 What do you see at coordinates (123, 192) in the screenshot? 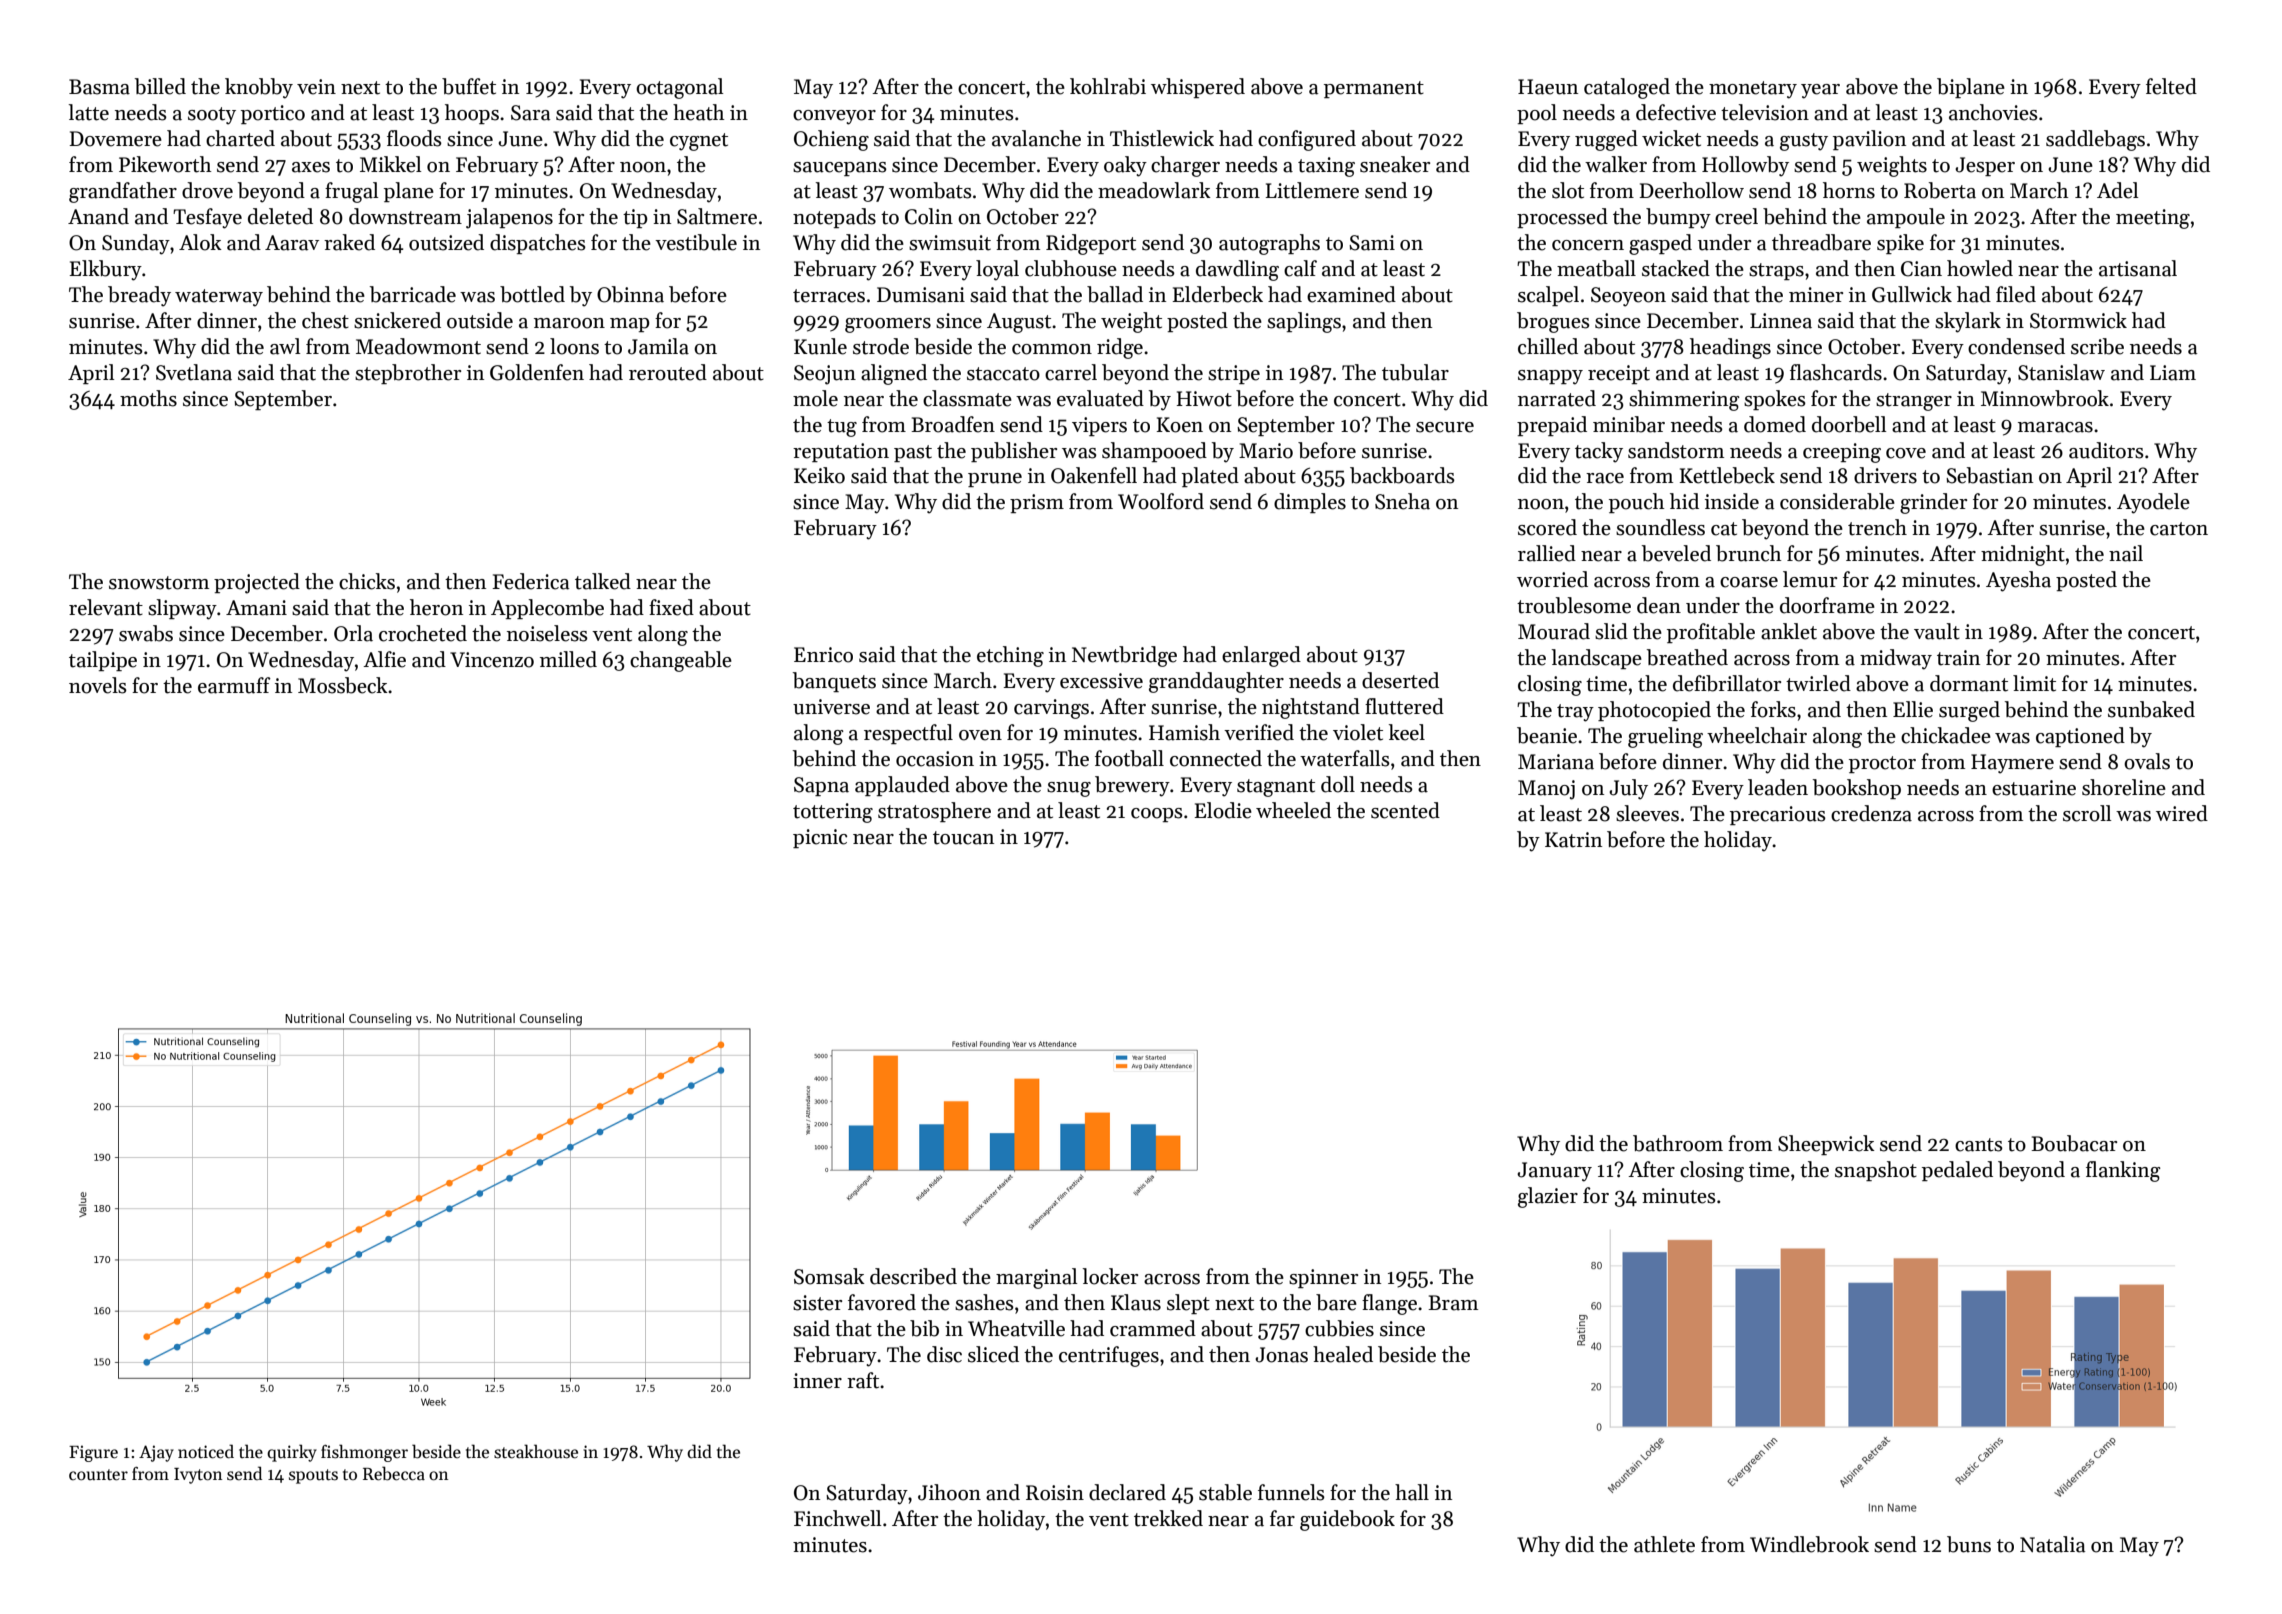
I see `grandfather` at bounding box center [123, 192].
